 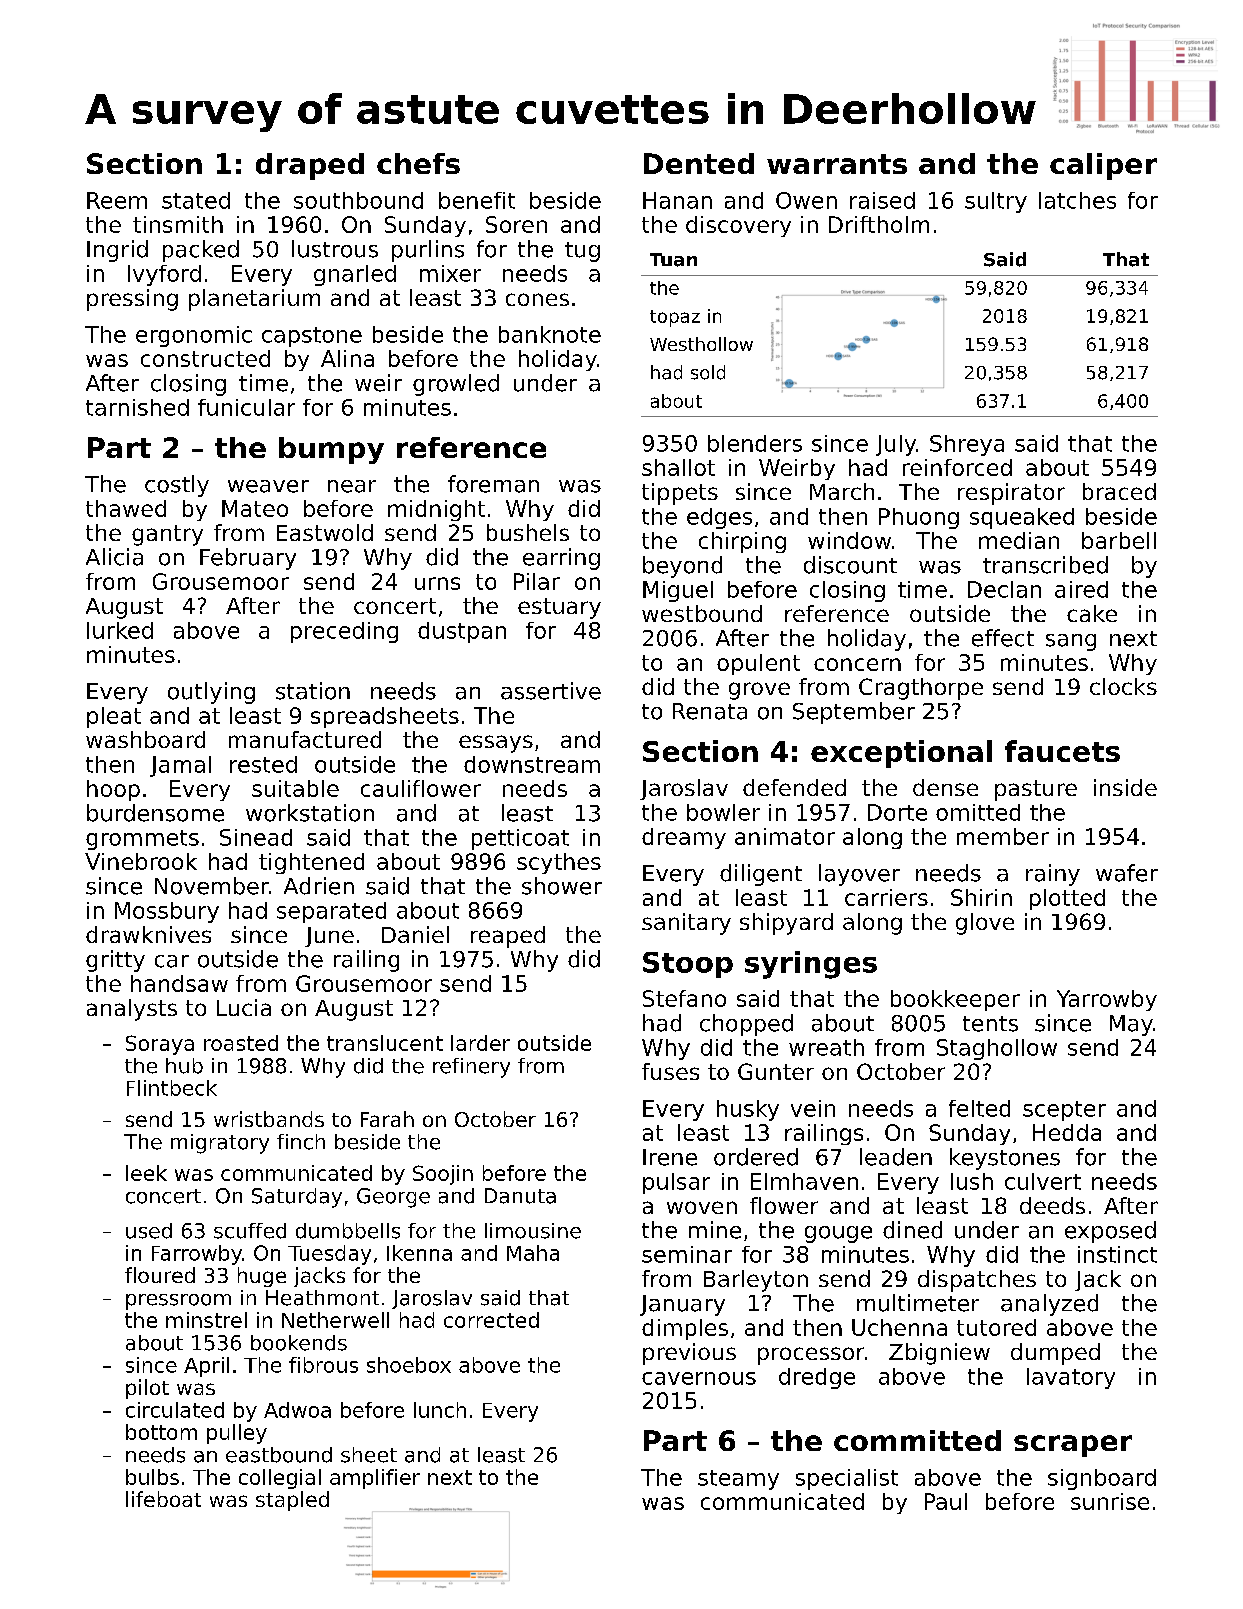 What do you see at coordinates (1103, 166) in the image?
I see `caliper` at bounding box center [1103, 166].
